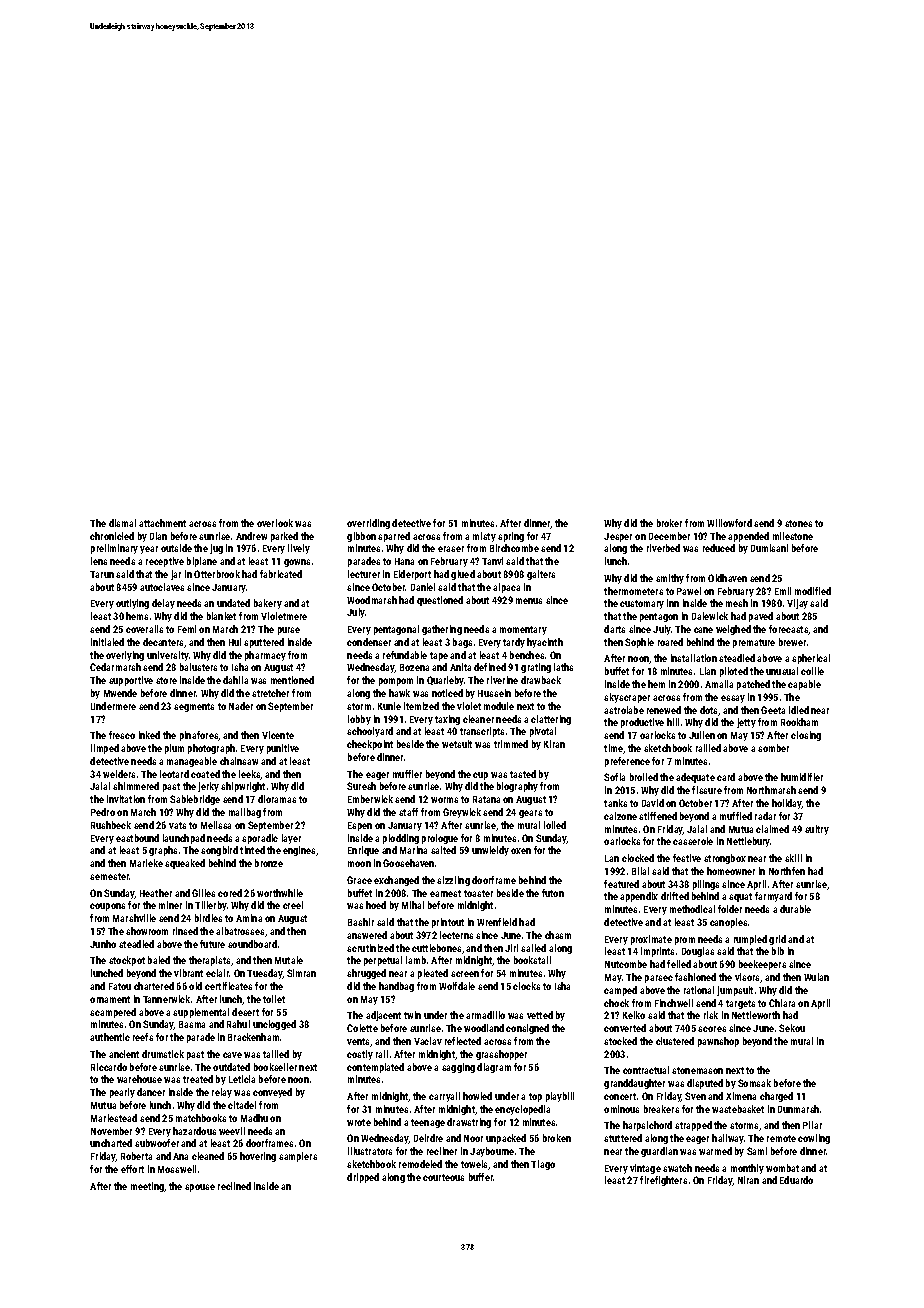 This image has width=924, height=1308. What do you see at coordinates (192, 1024) in the image?
I see `Basma` at bounding box center [192, 1024].
